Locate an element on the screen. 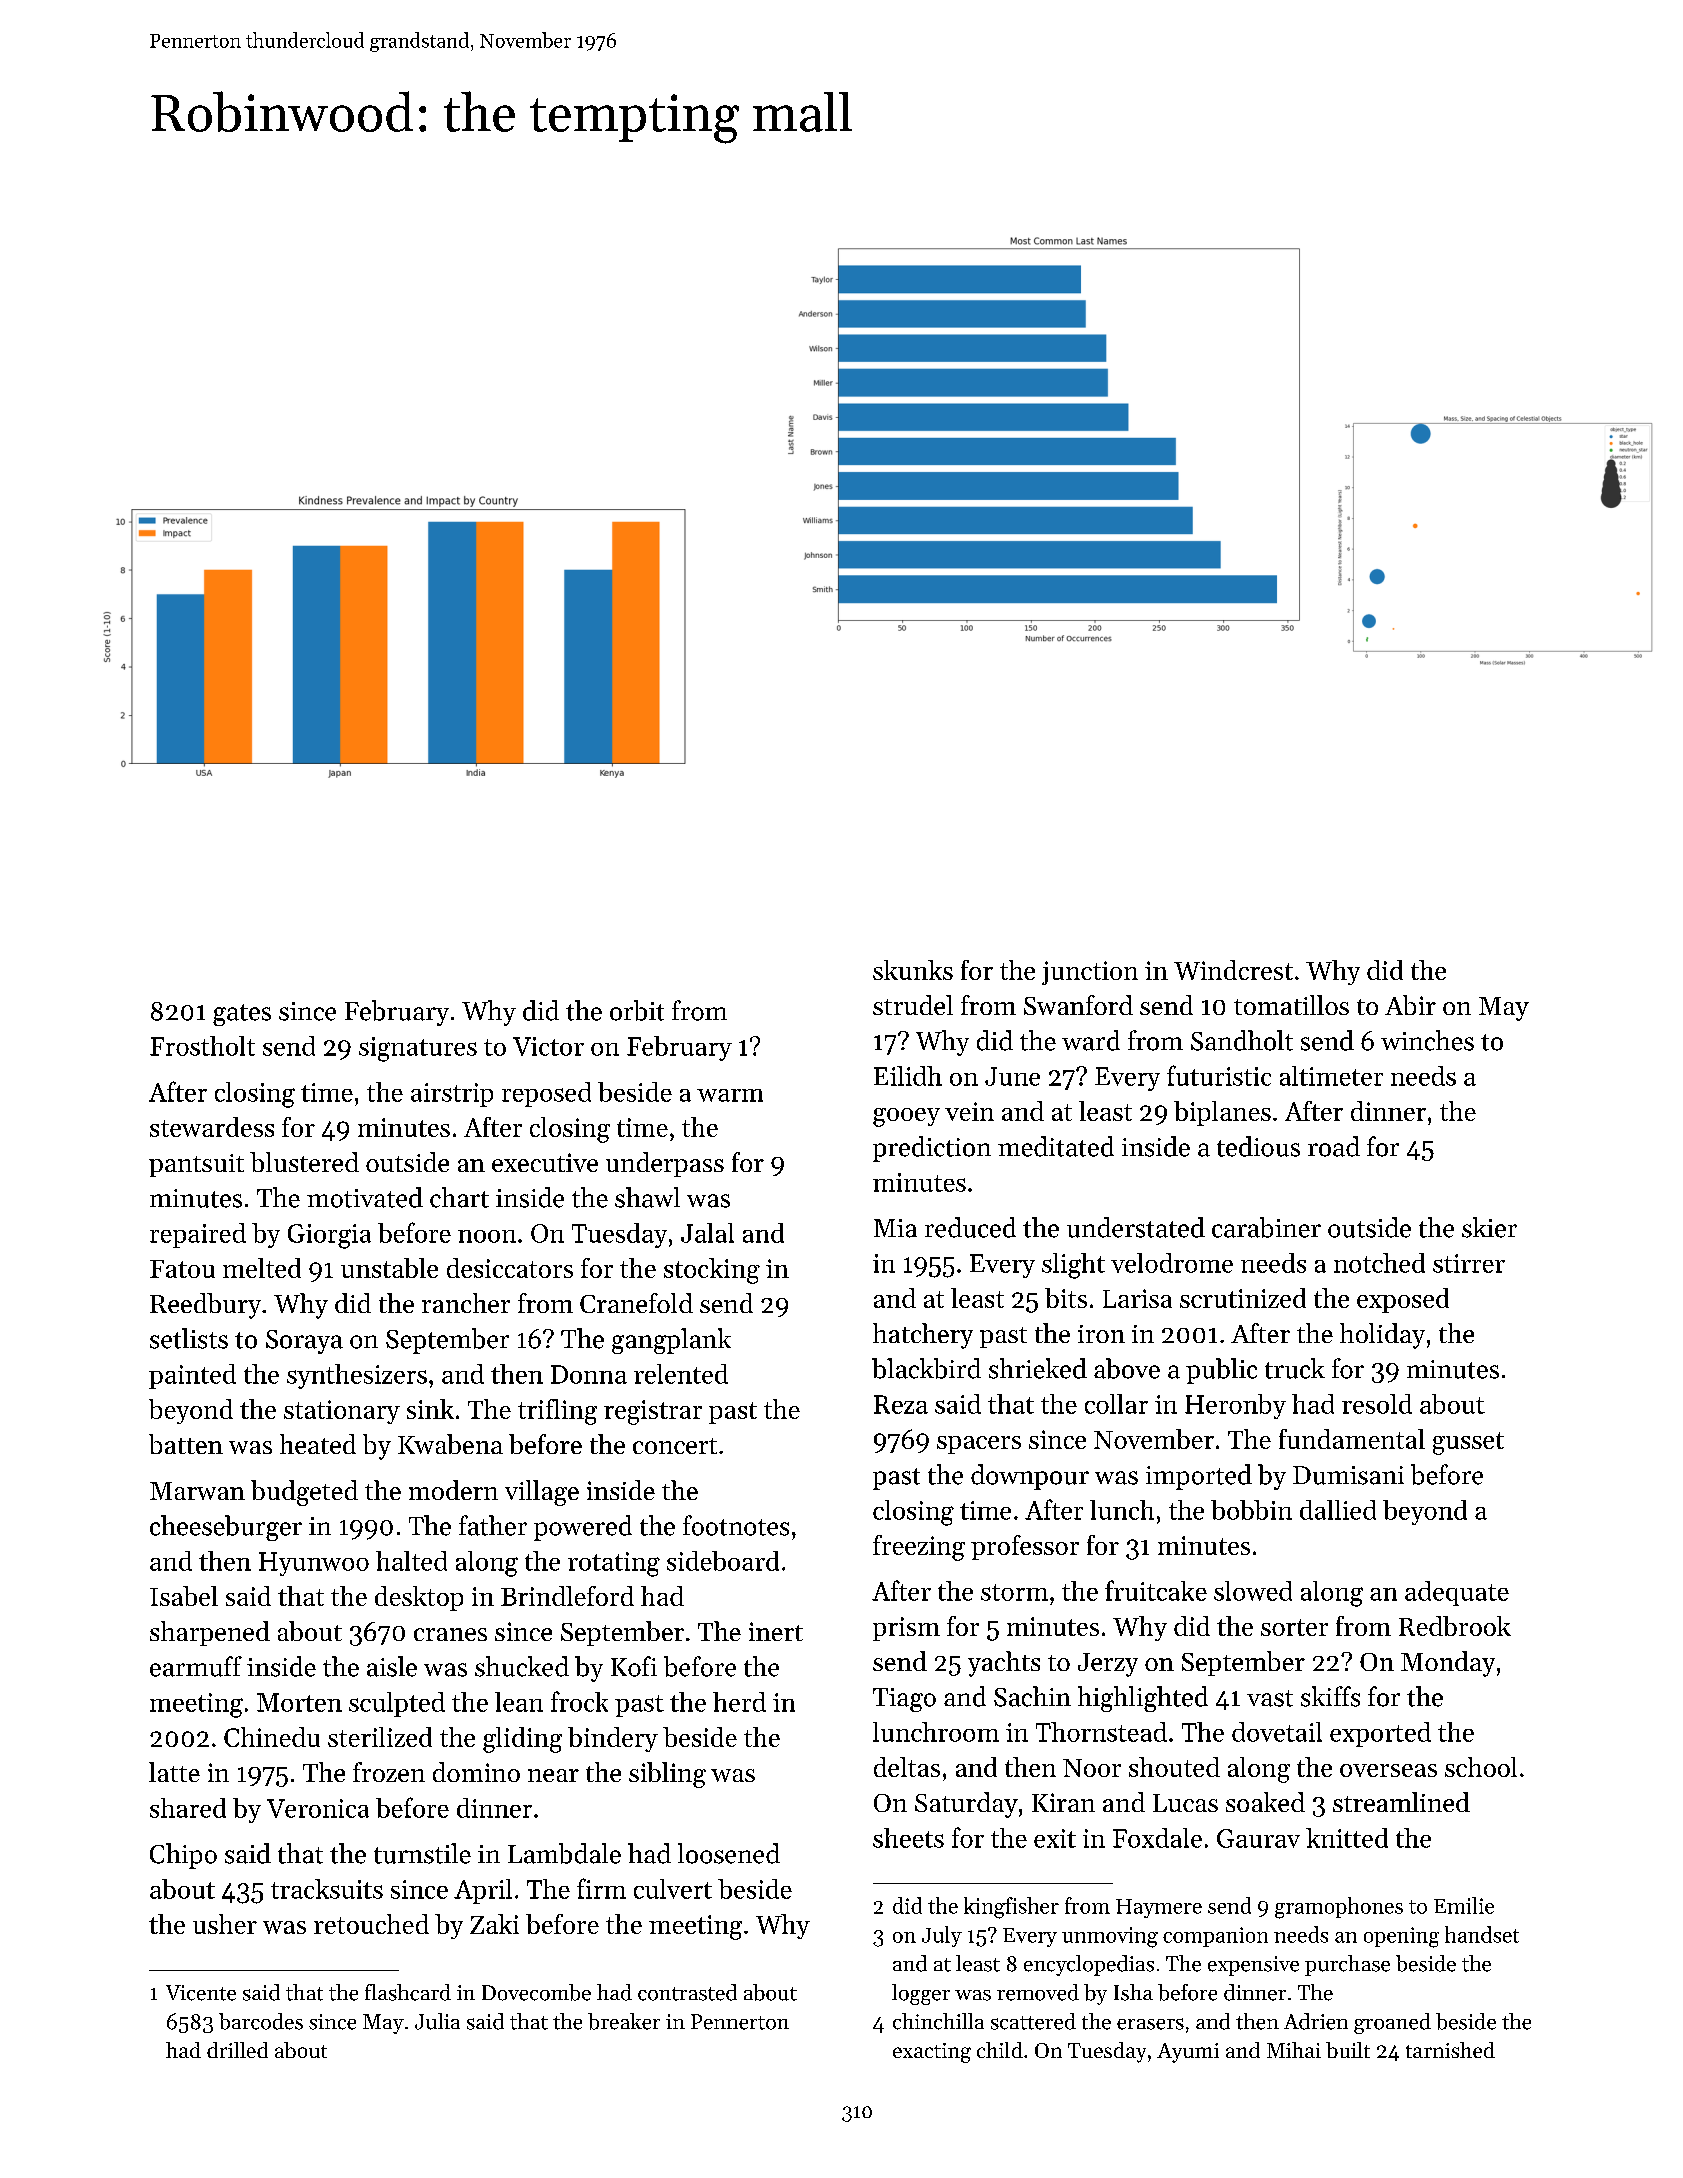  Ayumi is located at coordinates (1188, 2053).
